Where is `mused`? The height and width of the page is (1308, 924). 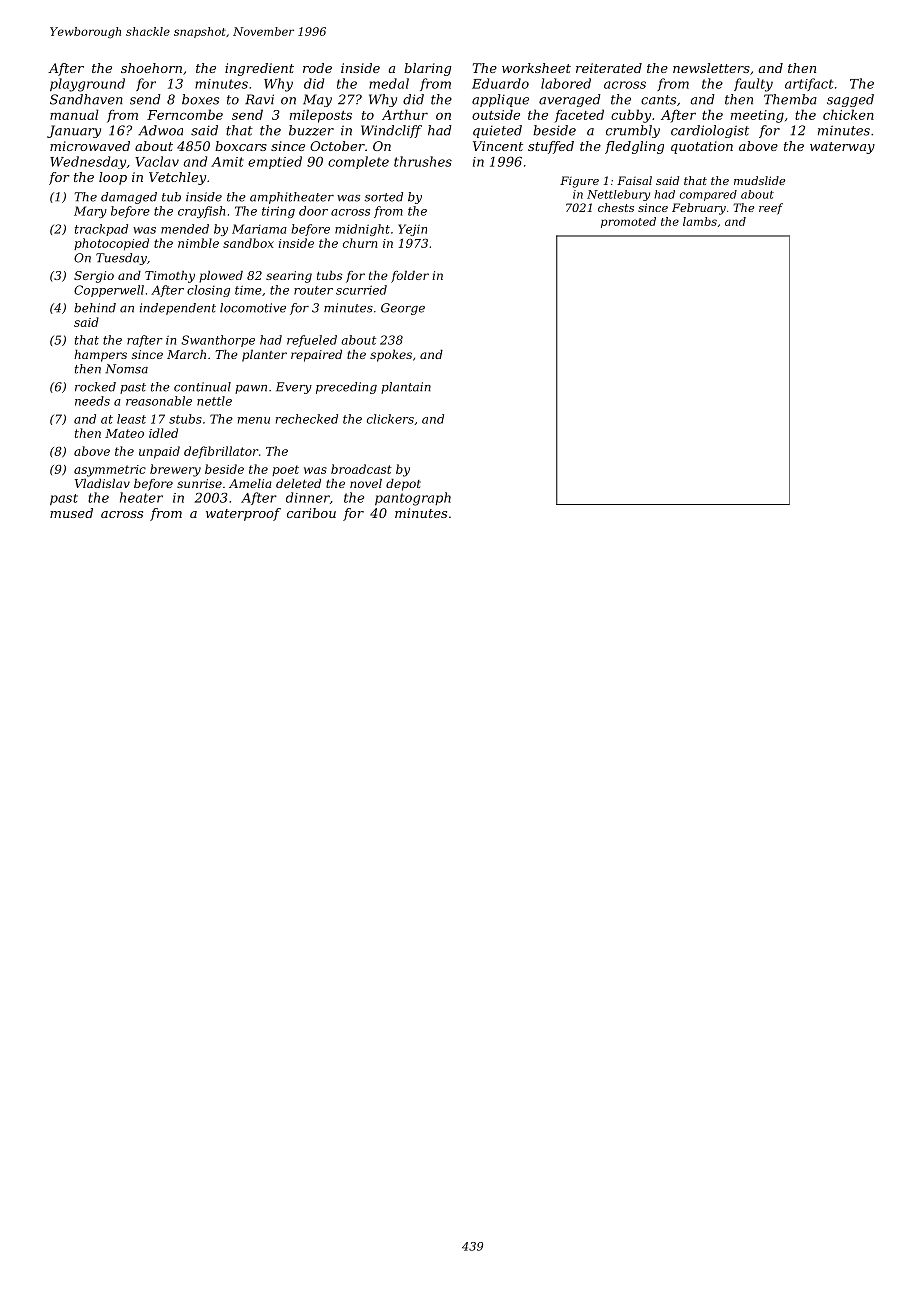
mused is located at coordinates (71, 513).
